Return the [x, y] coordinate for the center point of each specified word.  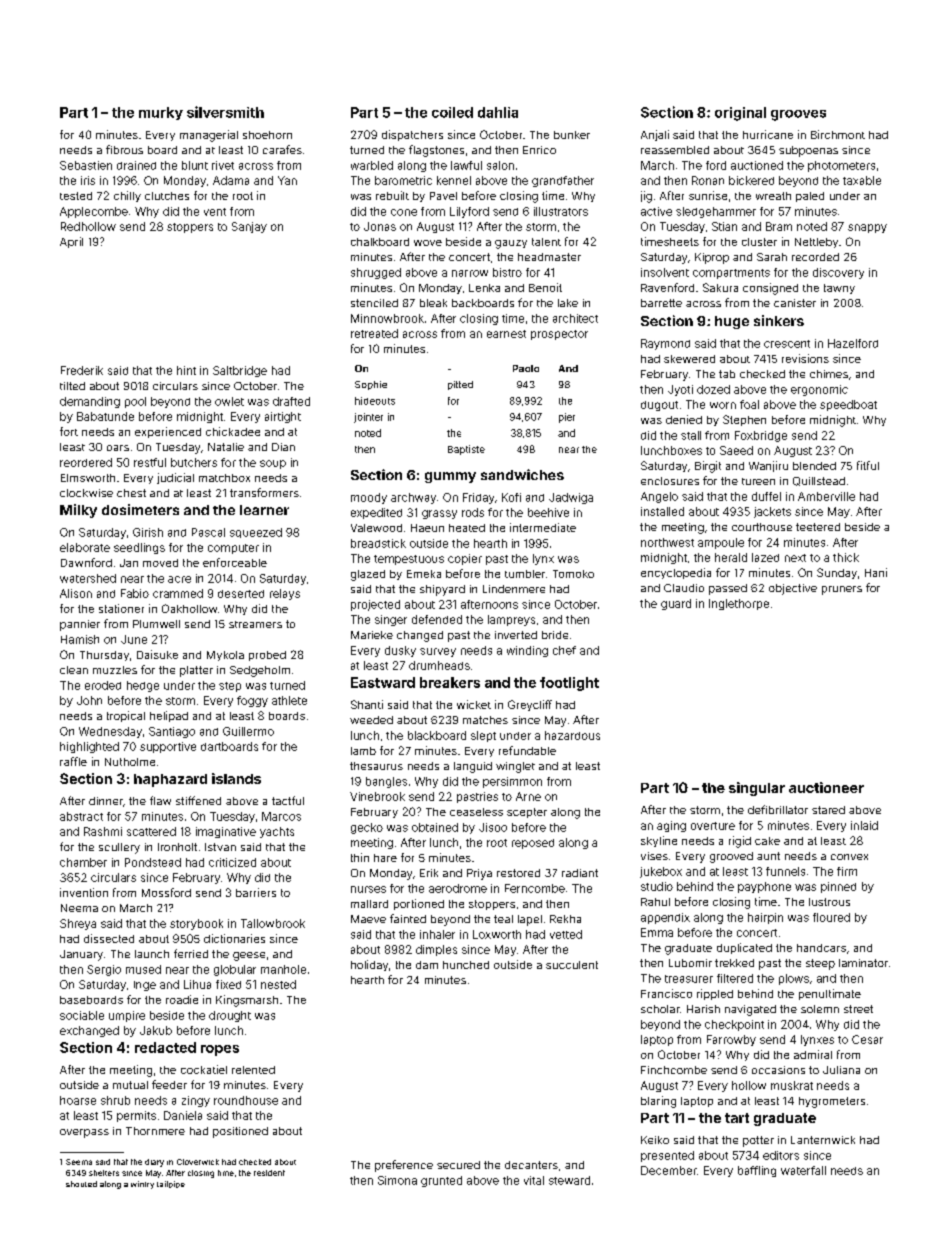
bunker [572, 135]
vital [534, 1180]
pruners [842, 590]
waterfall [803, 1170]
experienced [168, 432]
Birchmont [838, 134]
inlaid [864, 825]
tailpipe [171, 1184]
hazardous [572, 735]
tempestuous [409, 560]
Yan [287, 180]
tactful [288, 800]
